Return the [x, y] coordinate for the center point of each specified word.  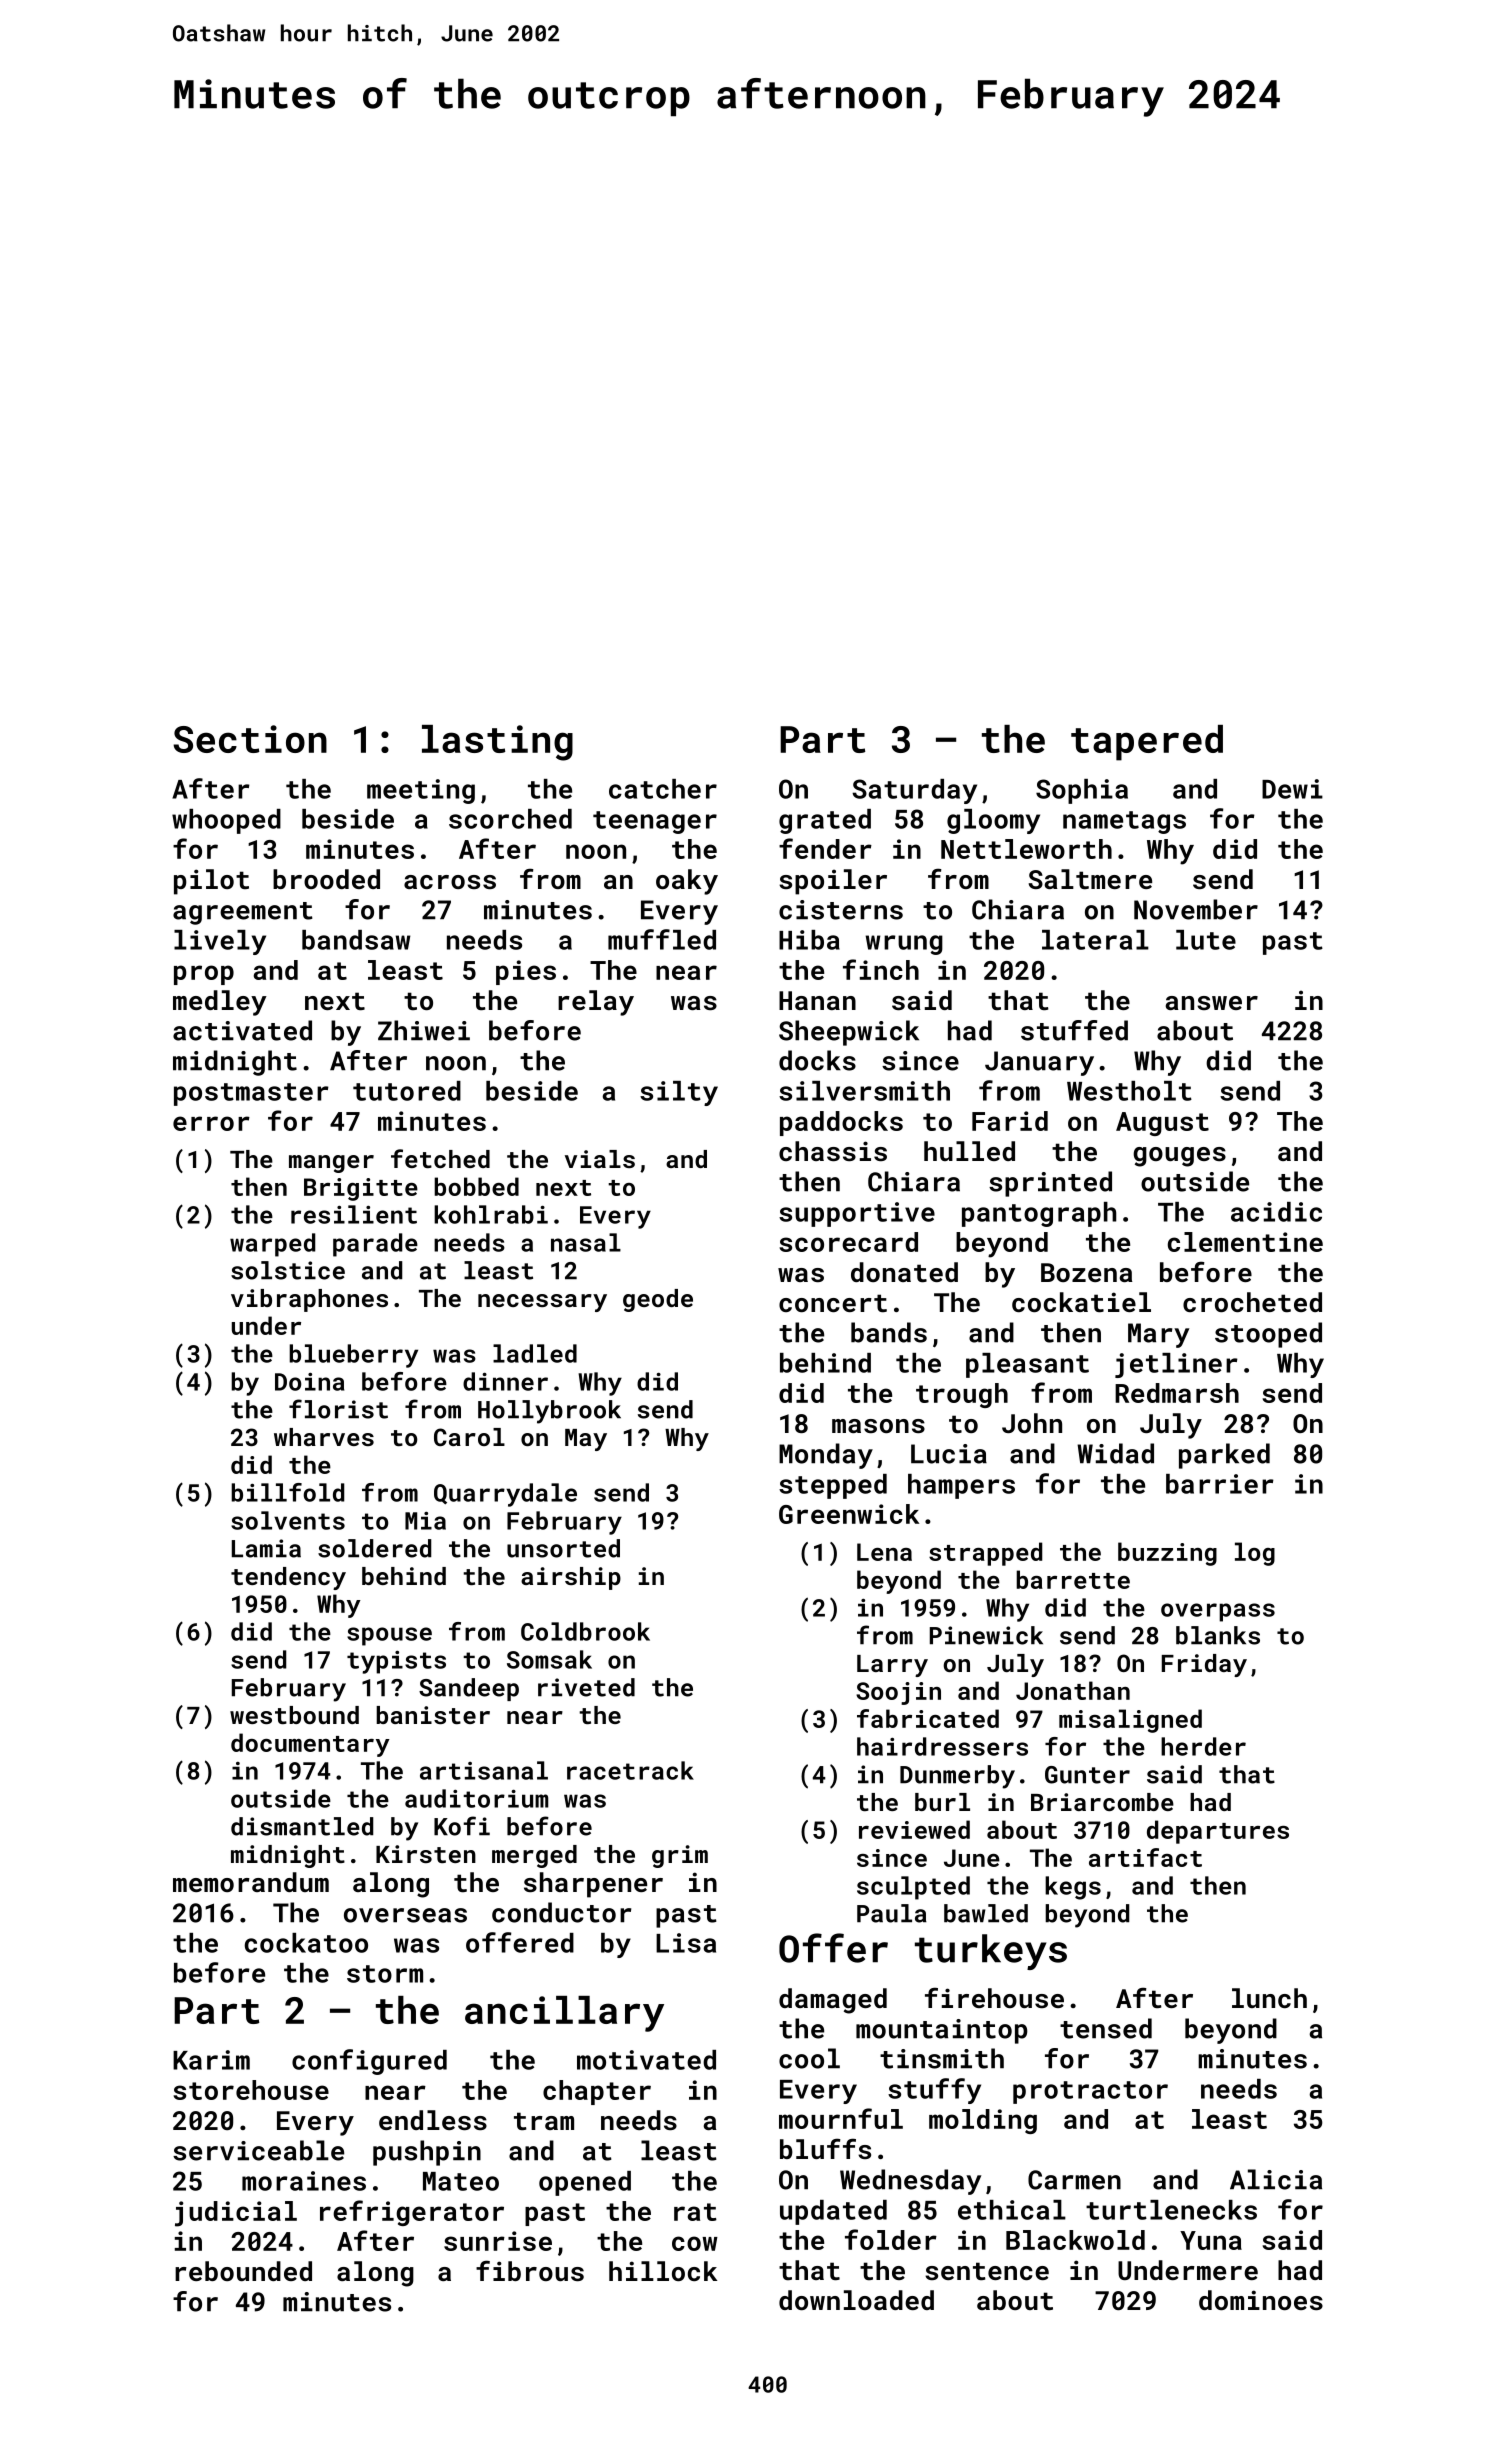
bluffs [825, 2148]
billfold [287, 1492]
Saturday [914, 791]
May [586, 1440]
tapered [1147, 743]
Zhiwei [424, 1030]
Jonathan [1073, 1690]
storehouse [251, 2090]
